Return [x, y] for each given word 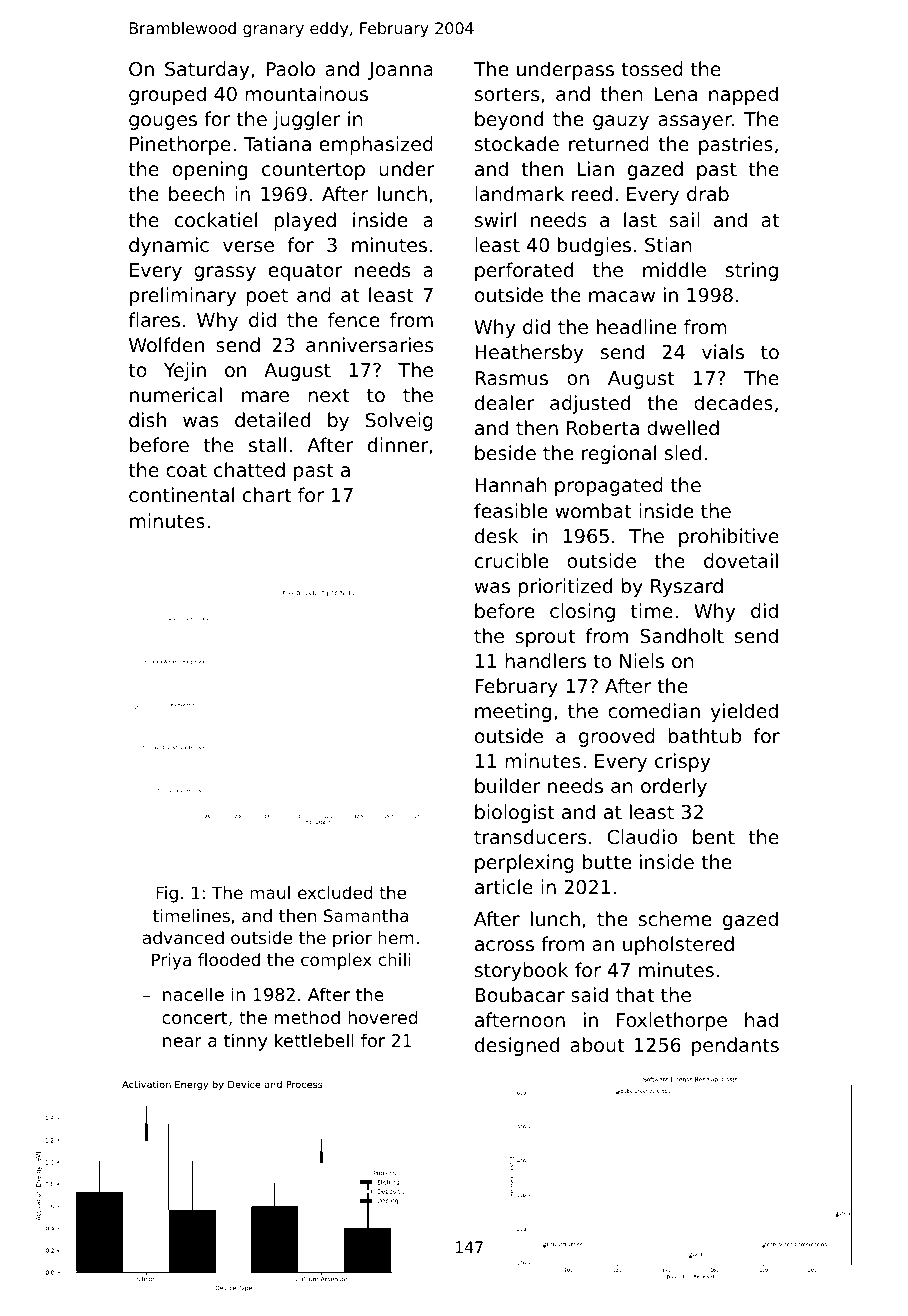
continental [181, 494]
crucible [511, 560]
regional [619, 454]
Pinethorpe [180, 145]
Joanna [400, 71]
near [182, 1042]
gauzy [621, 122]
